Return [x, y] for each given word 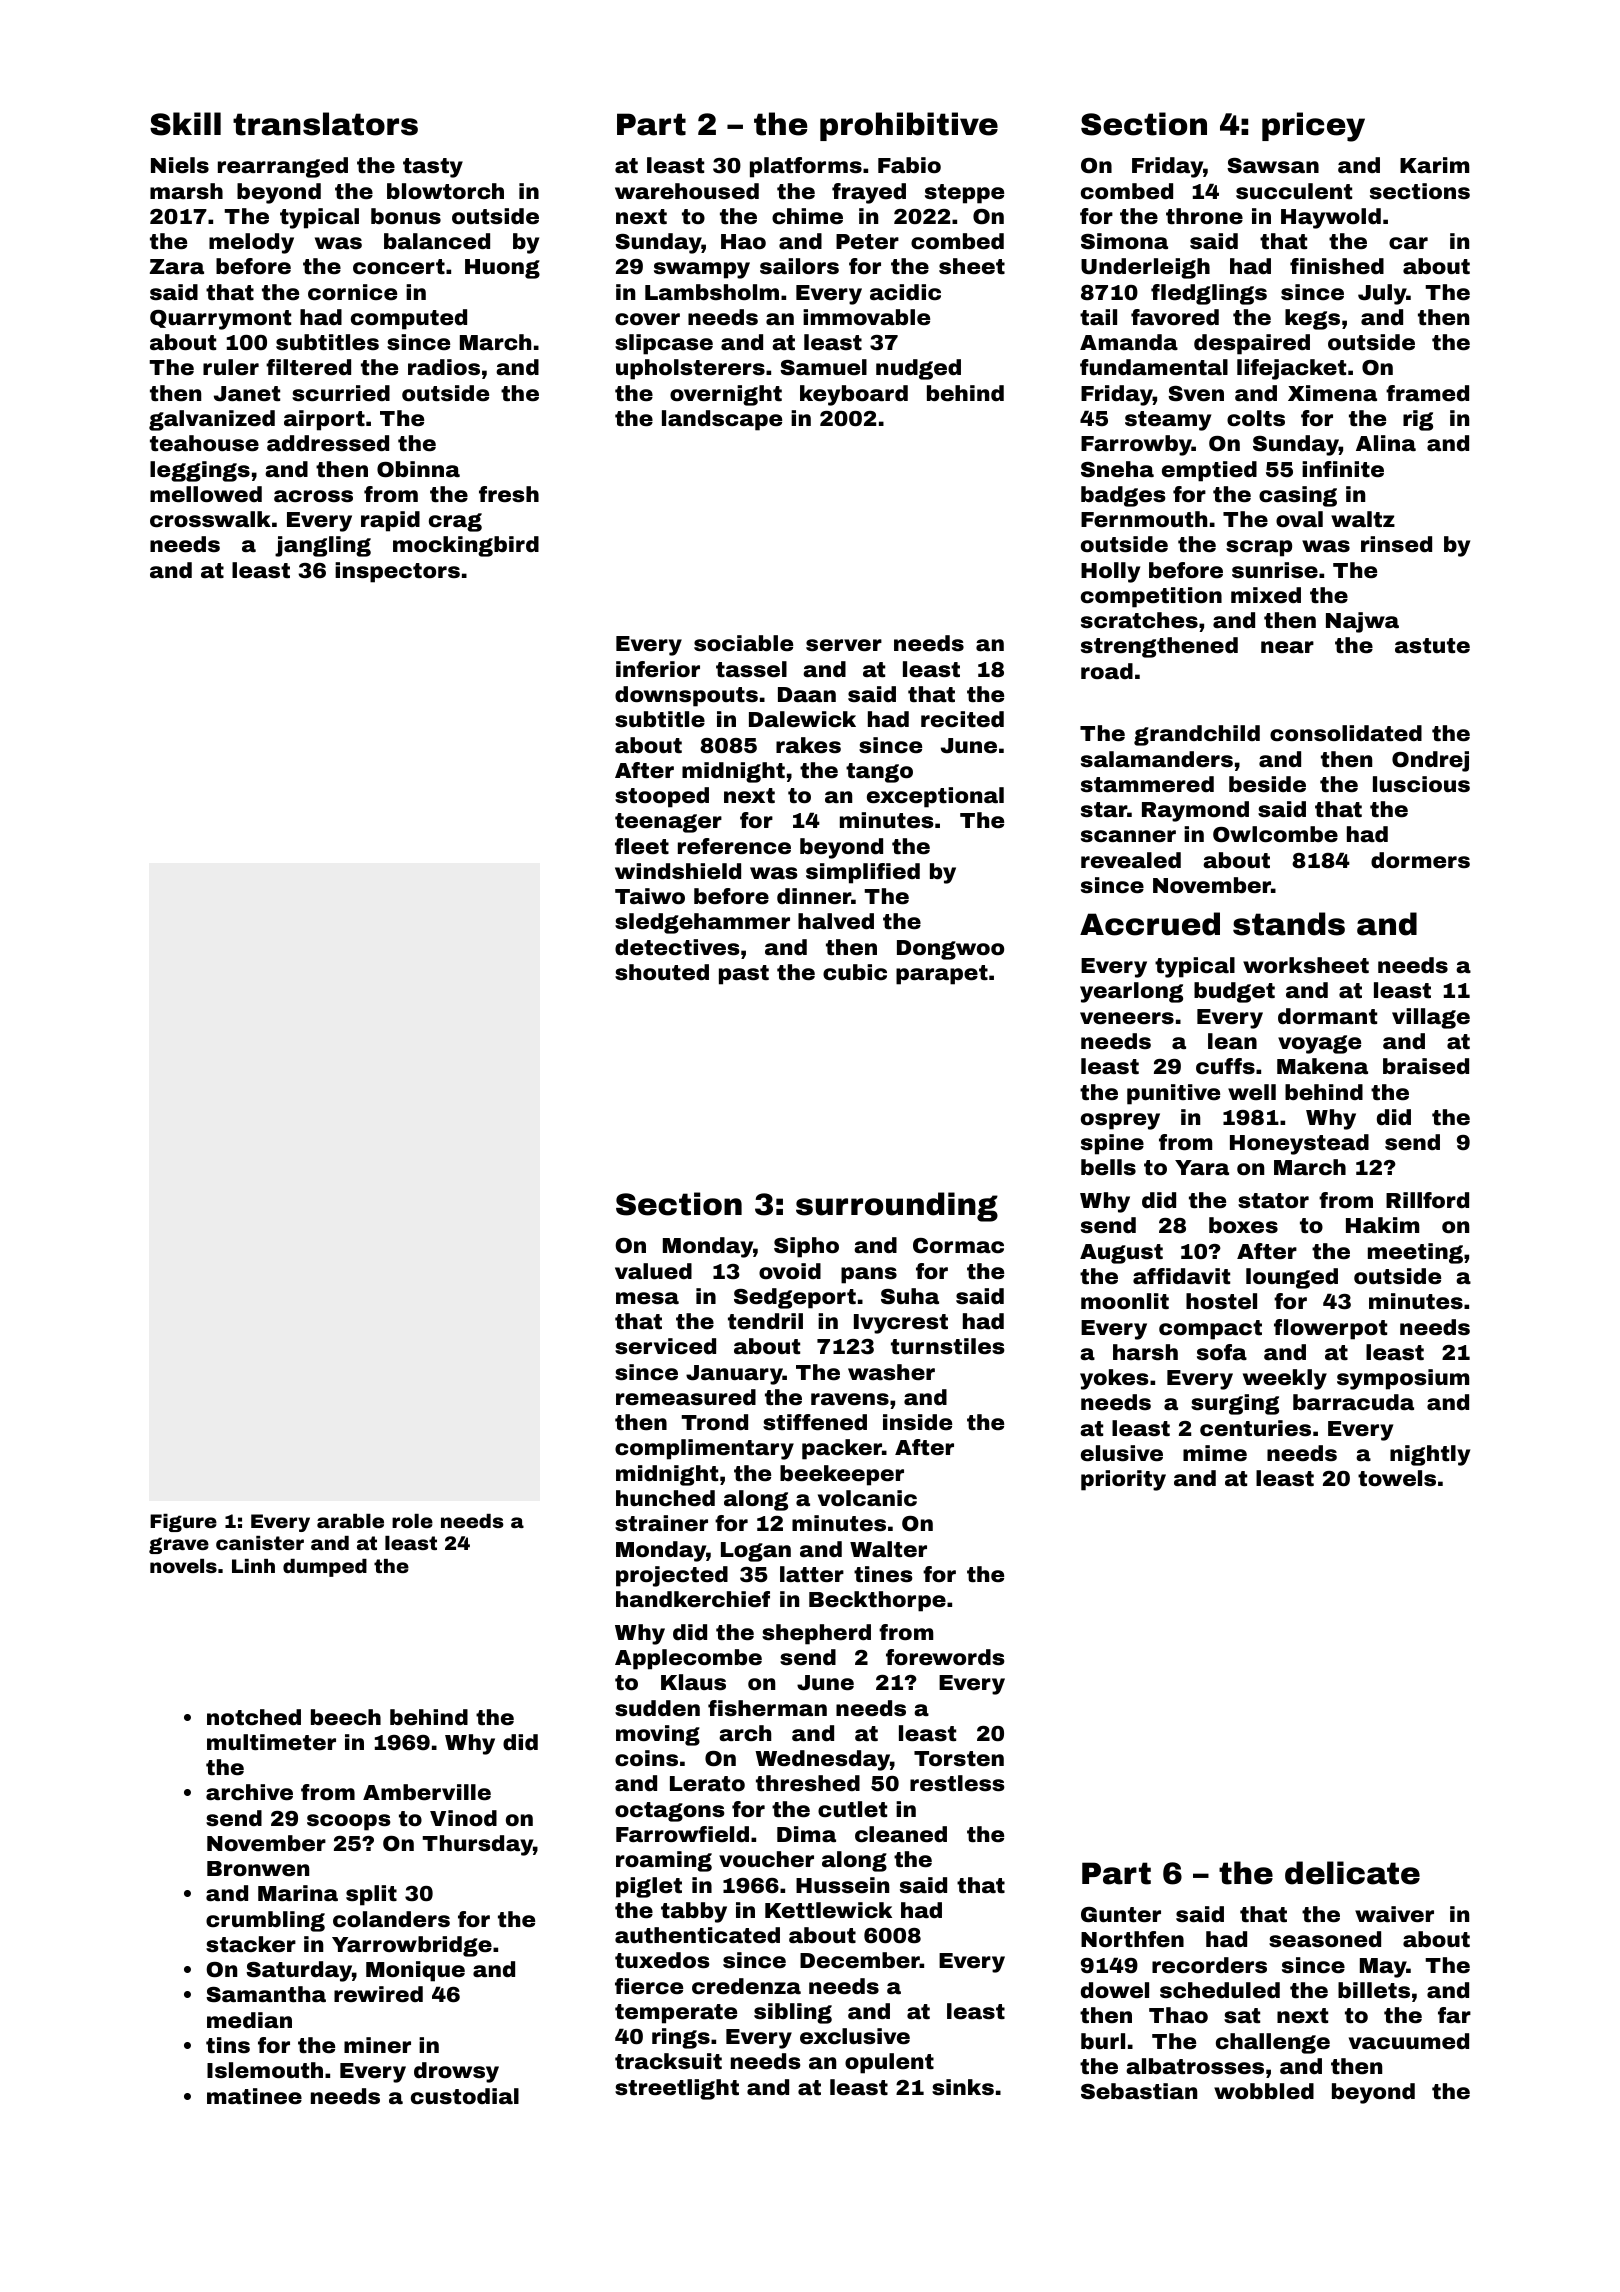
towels [1397, 1478]
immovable [866, 317]
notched [254, 1717]
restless [957, 1783]
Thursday [477, 1845]
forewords [945, 1657]
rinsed [1396, 544]
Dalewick [802, 719]
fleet [642, 846]
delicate [1352, 1873]
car [1408, 243]
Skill [185, 124]
